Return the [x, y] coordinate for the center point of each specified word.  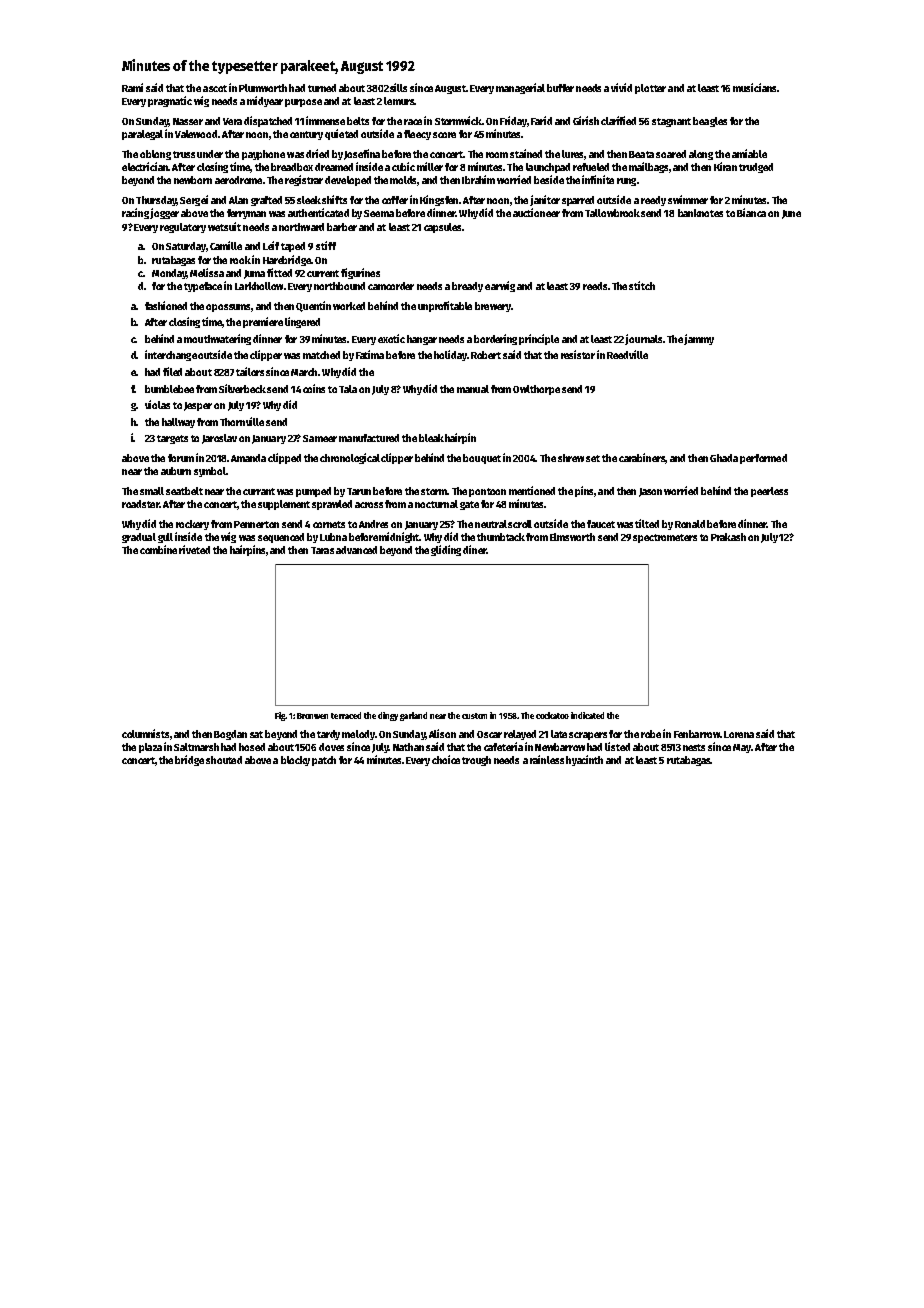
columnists [145, 733]
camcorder [391, 286]
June [791, 214]
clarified [618, 120]
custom [474, 716]
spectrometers [665, 538]
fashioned [166, 305]
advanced [356, 550]
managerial [520, 88]
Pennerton [256, 524]
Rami [132, 87]
